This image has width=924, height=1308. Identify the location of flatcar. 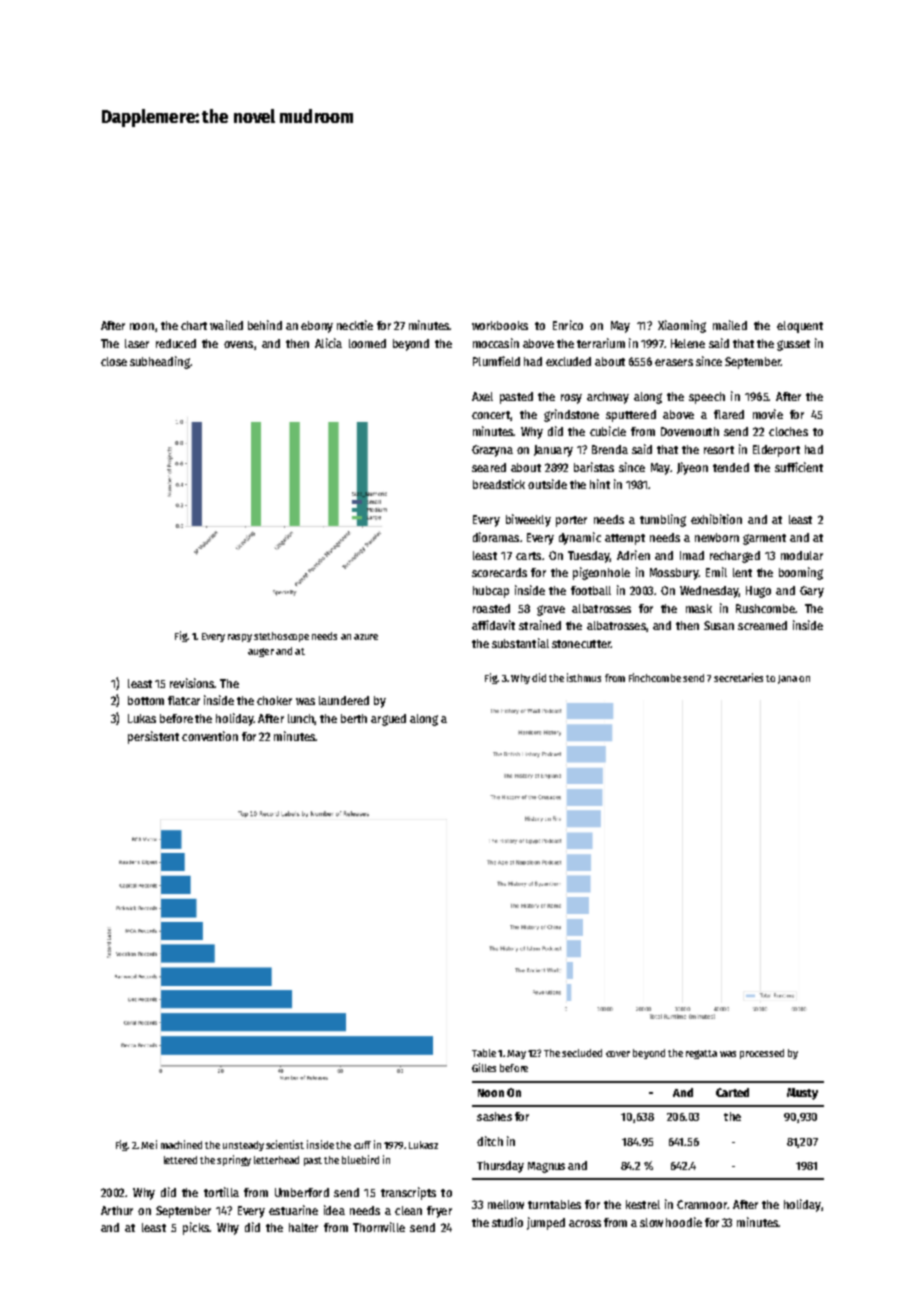
(184, 700).
